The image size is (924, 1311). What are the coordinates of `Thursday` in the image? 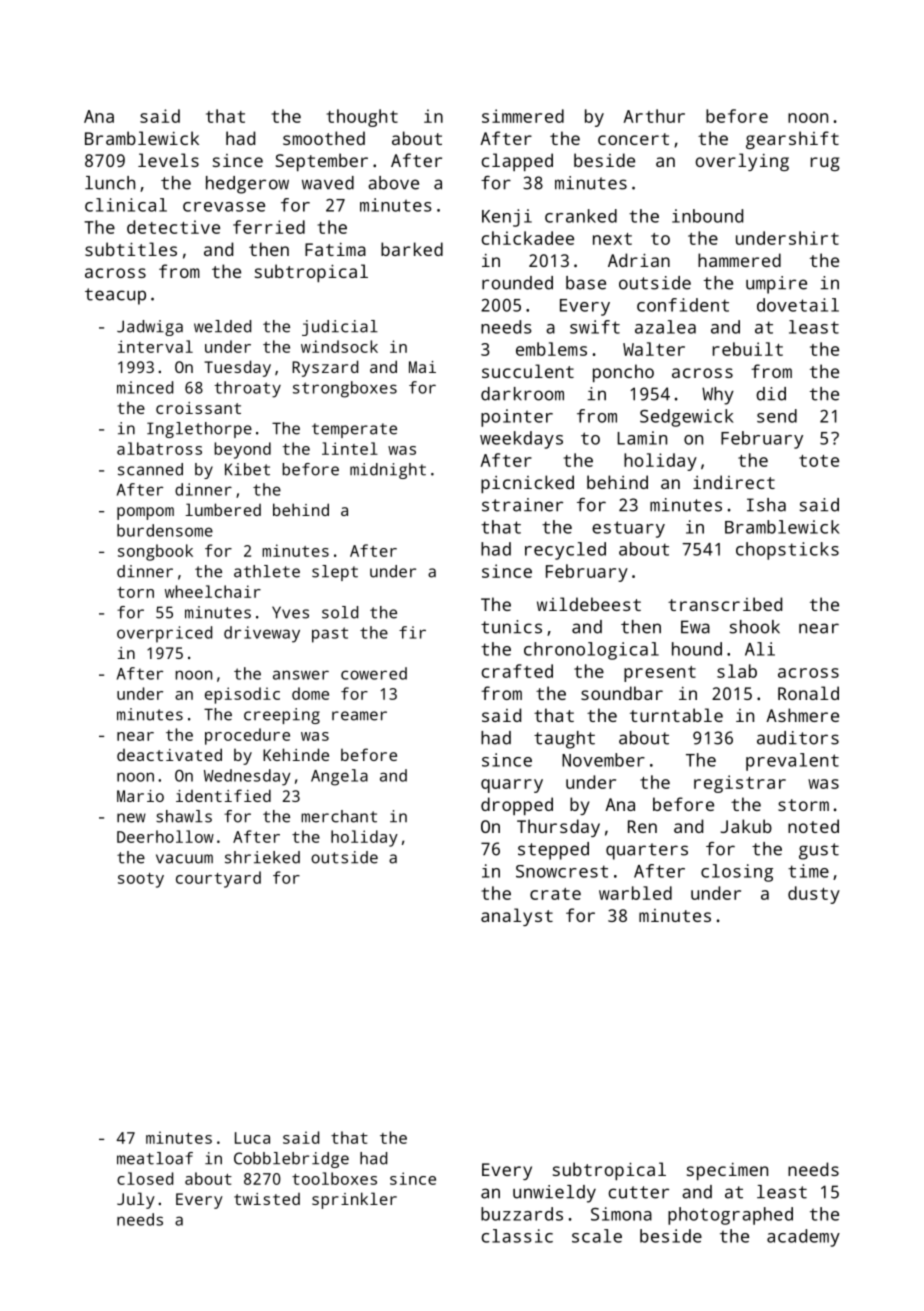 It's located at (558, 828).
